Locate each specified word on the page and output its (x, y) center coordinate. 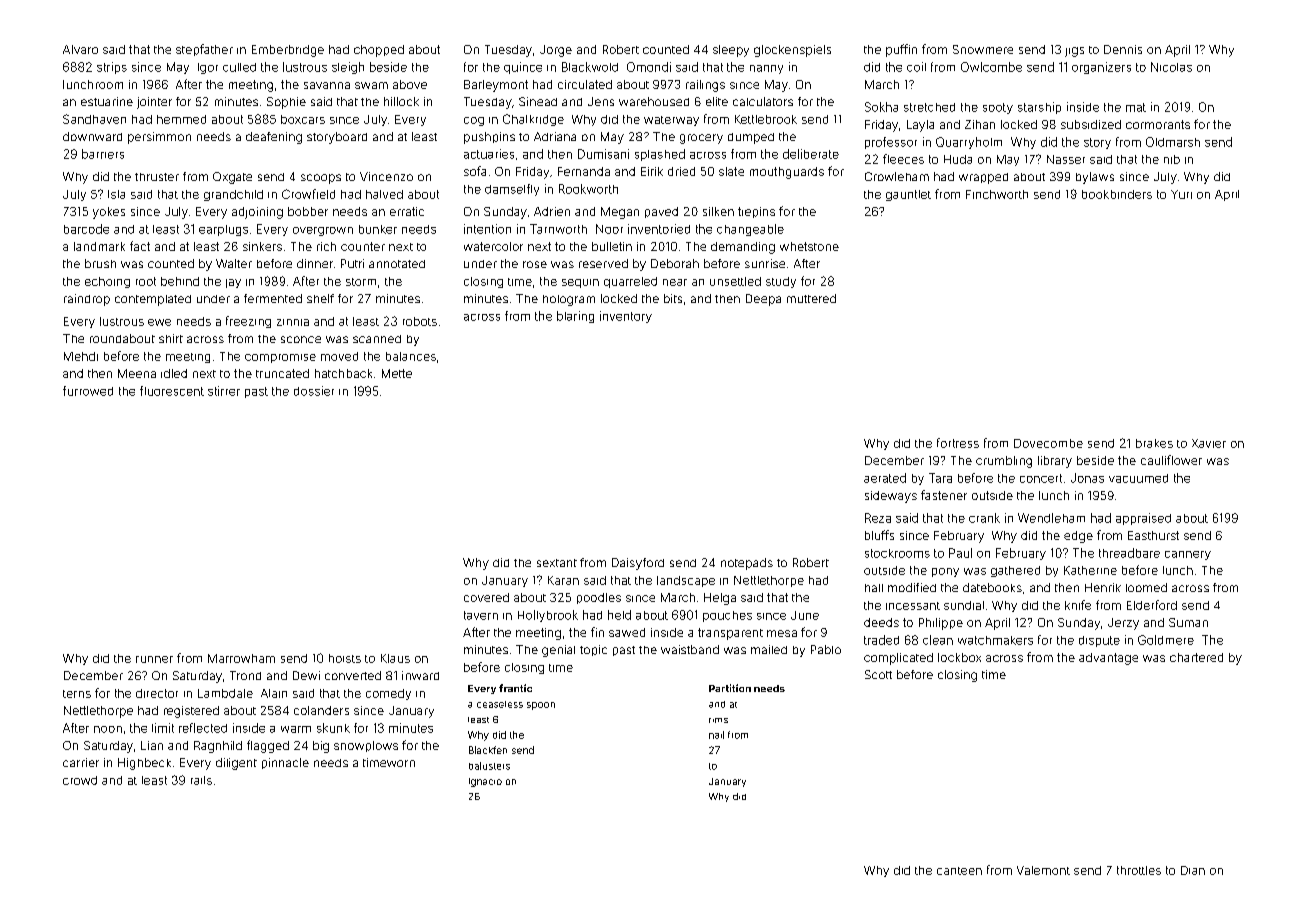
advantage (1108, 659)
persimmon (159, 138)
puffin (901, 50)
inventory (626, 317)
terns (77, 694)
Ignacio (485, 782)
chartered (1196, 657)
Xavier (1209, 443)
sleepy (731, 51)
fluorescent (172, 391)
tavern (481, 615)
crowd (80, 780)
